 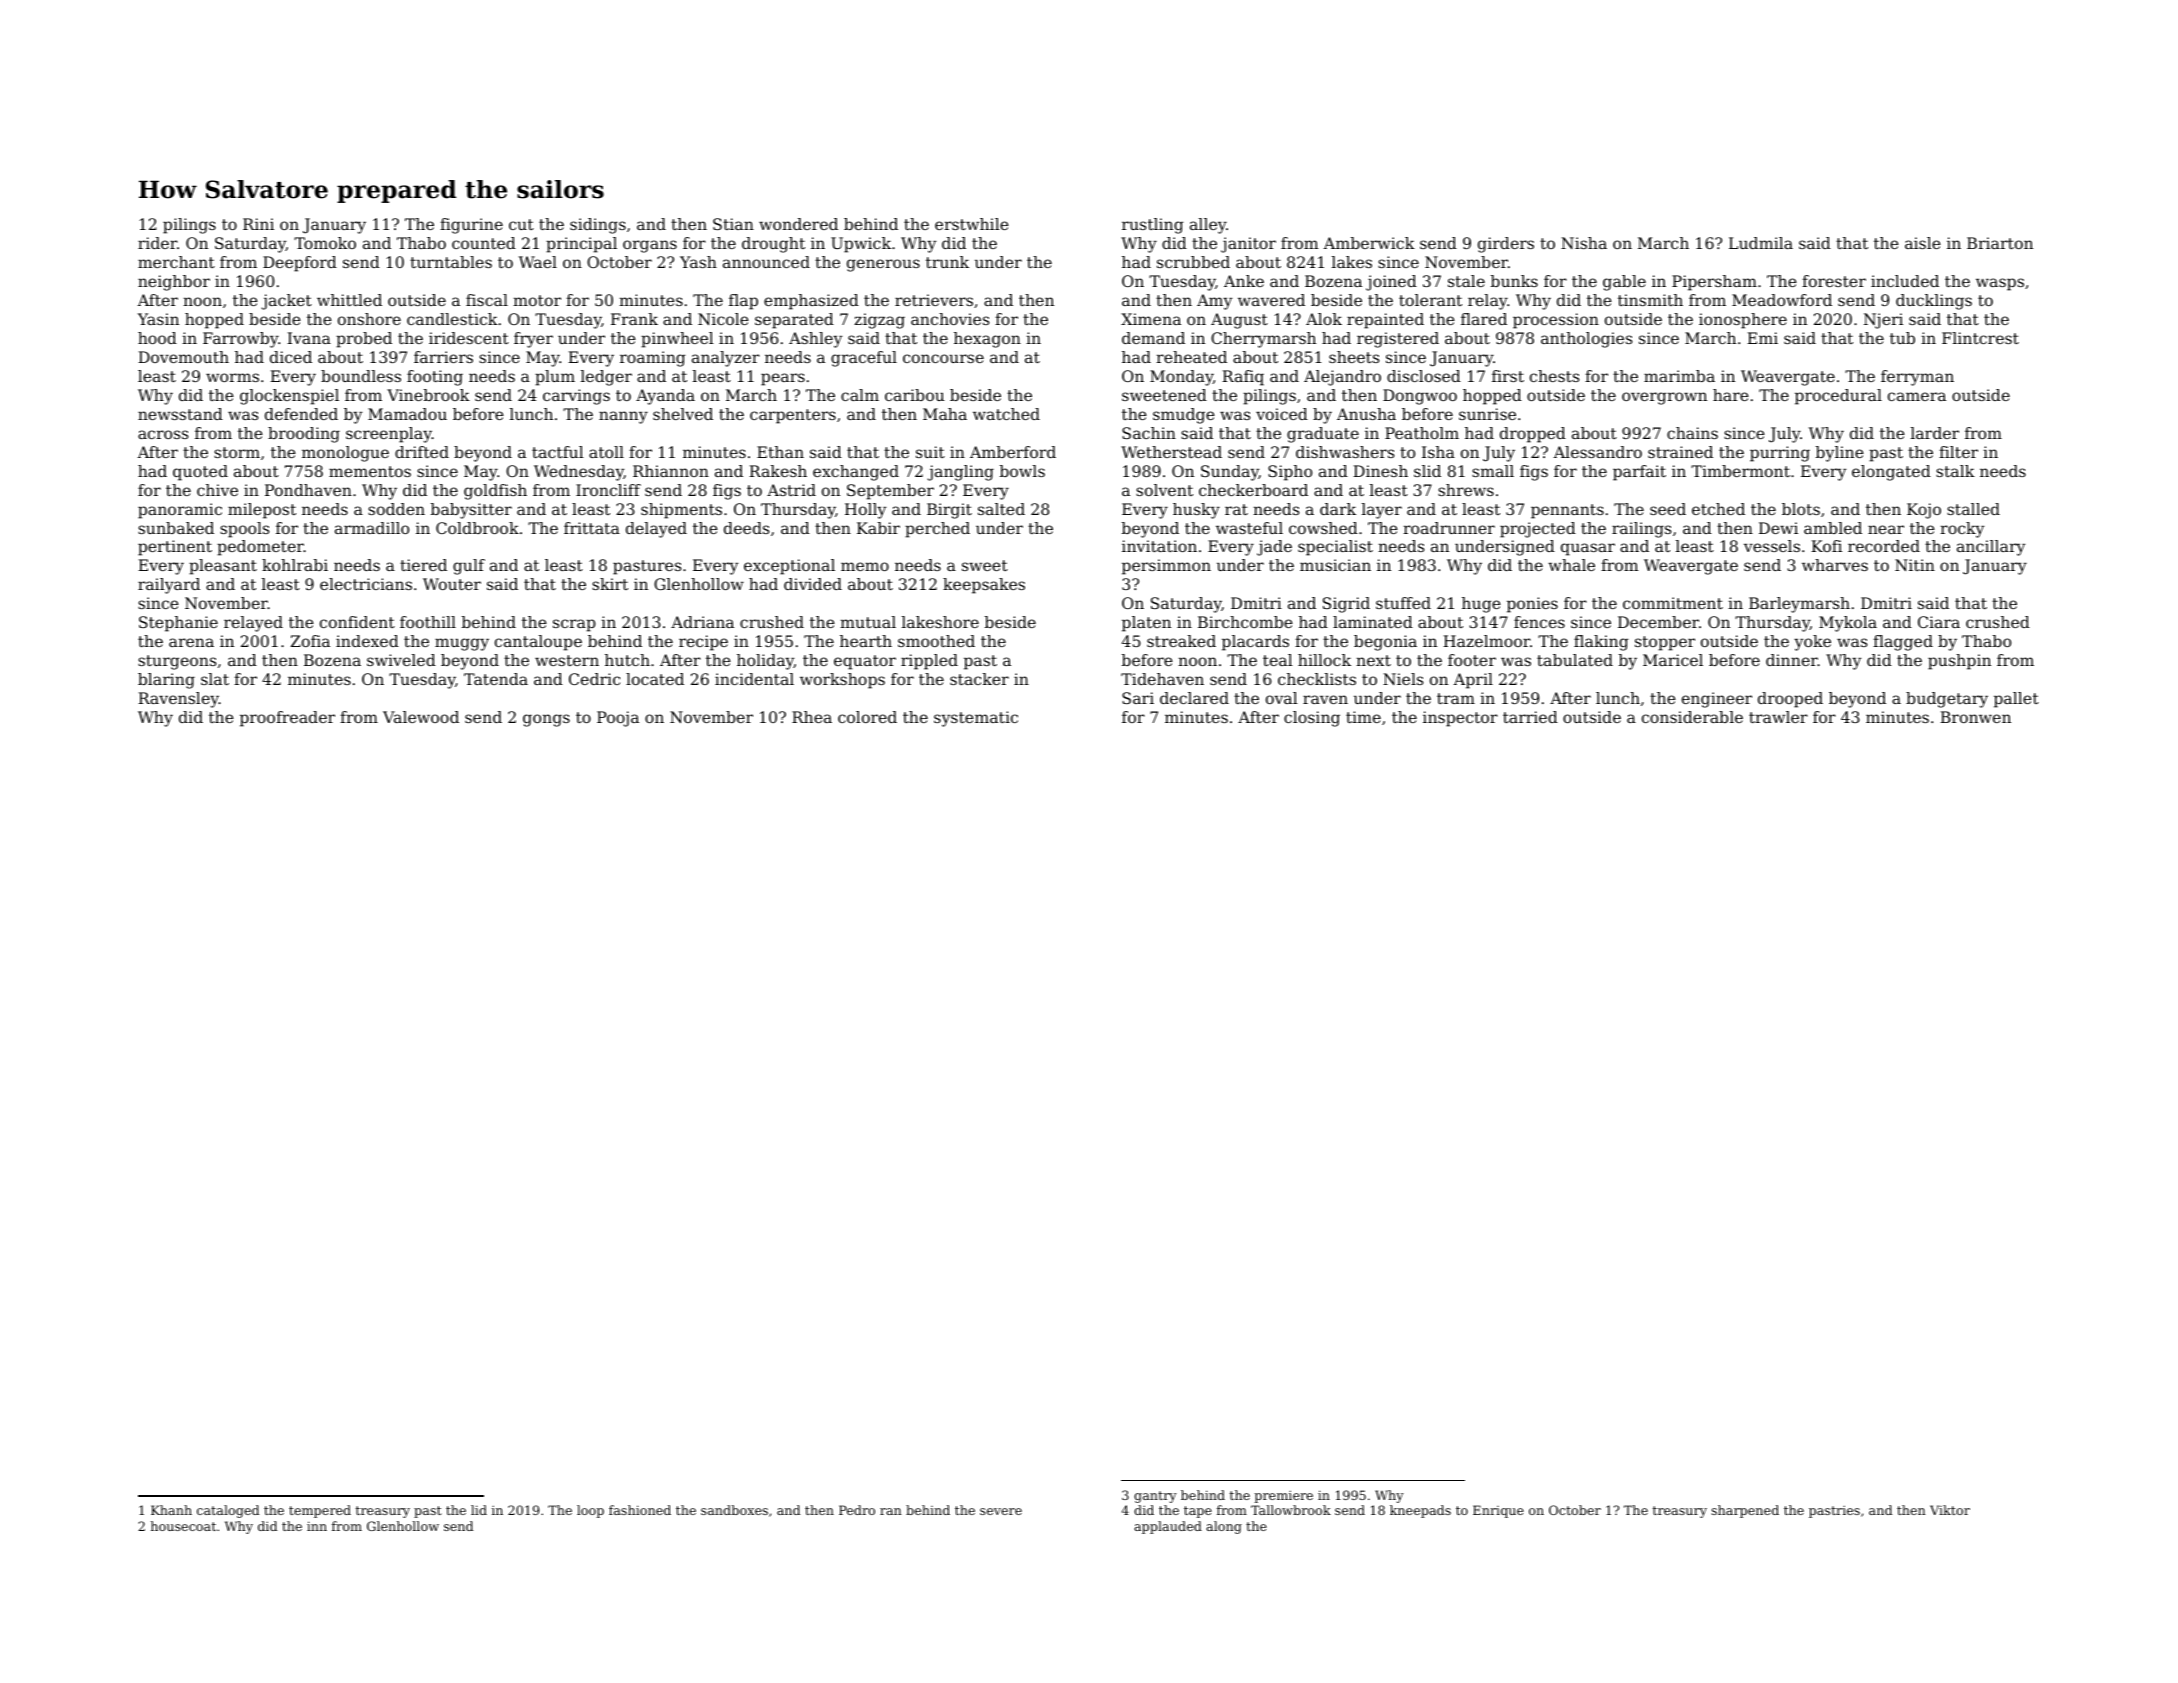 What do you see at coordinates (1224, 1527) in the screenshot?
I see `along` at bounding box center [1224, 1527].
